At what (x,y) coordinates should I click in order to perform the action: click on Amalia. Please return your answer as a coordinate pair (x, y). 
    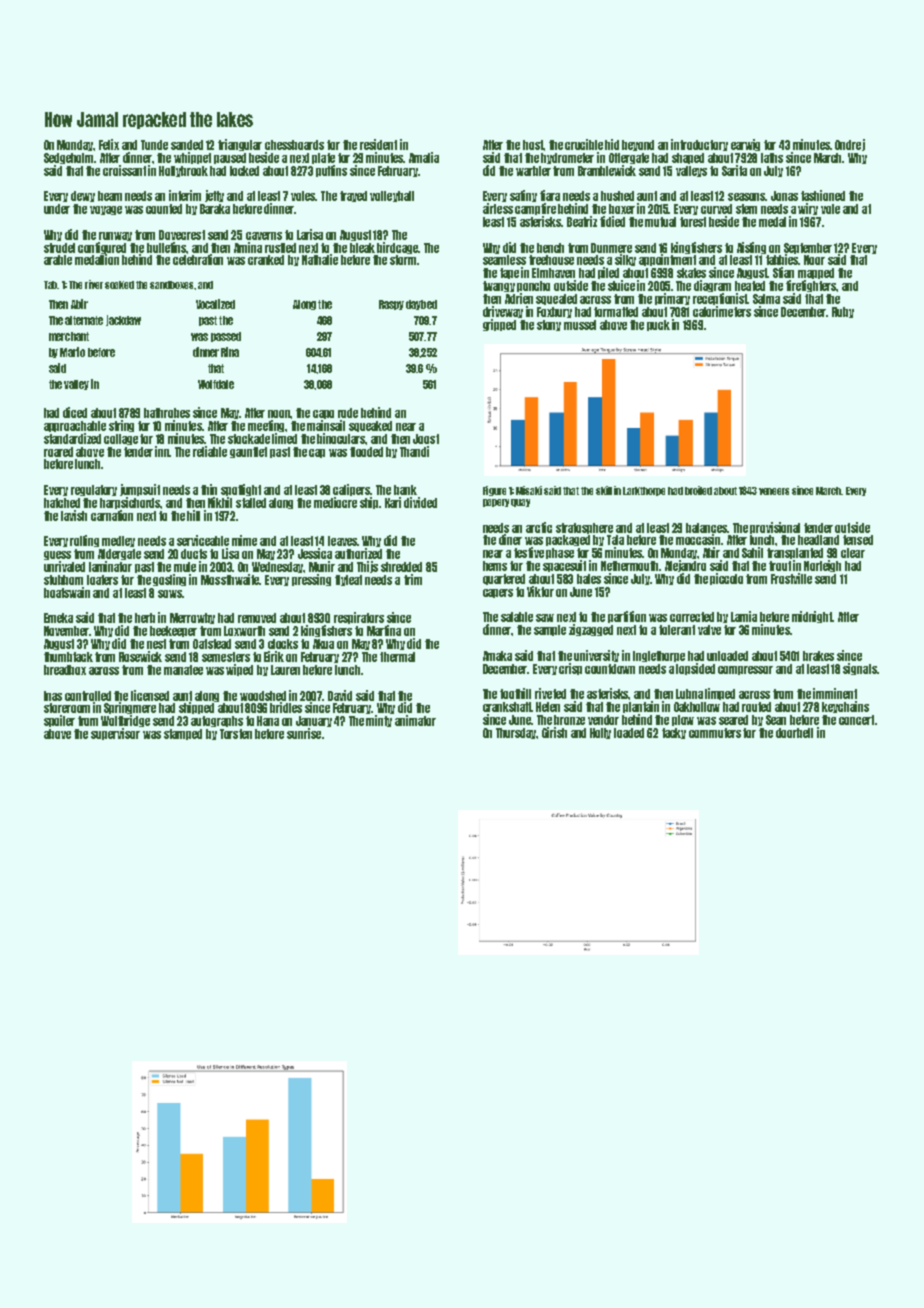
    Looking at the image, I should click on (424, 157).
